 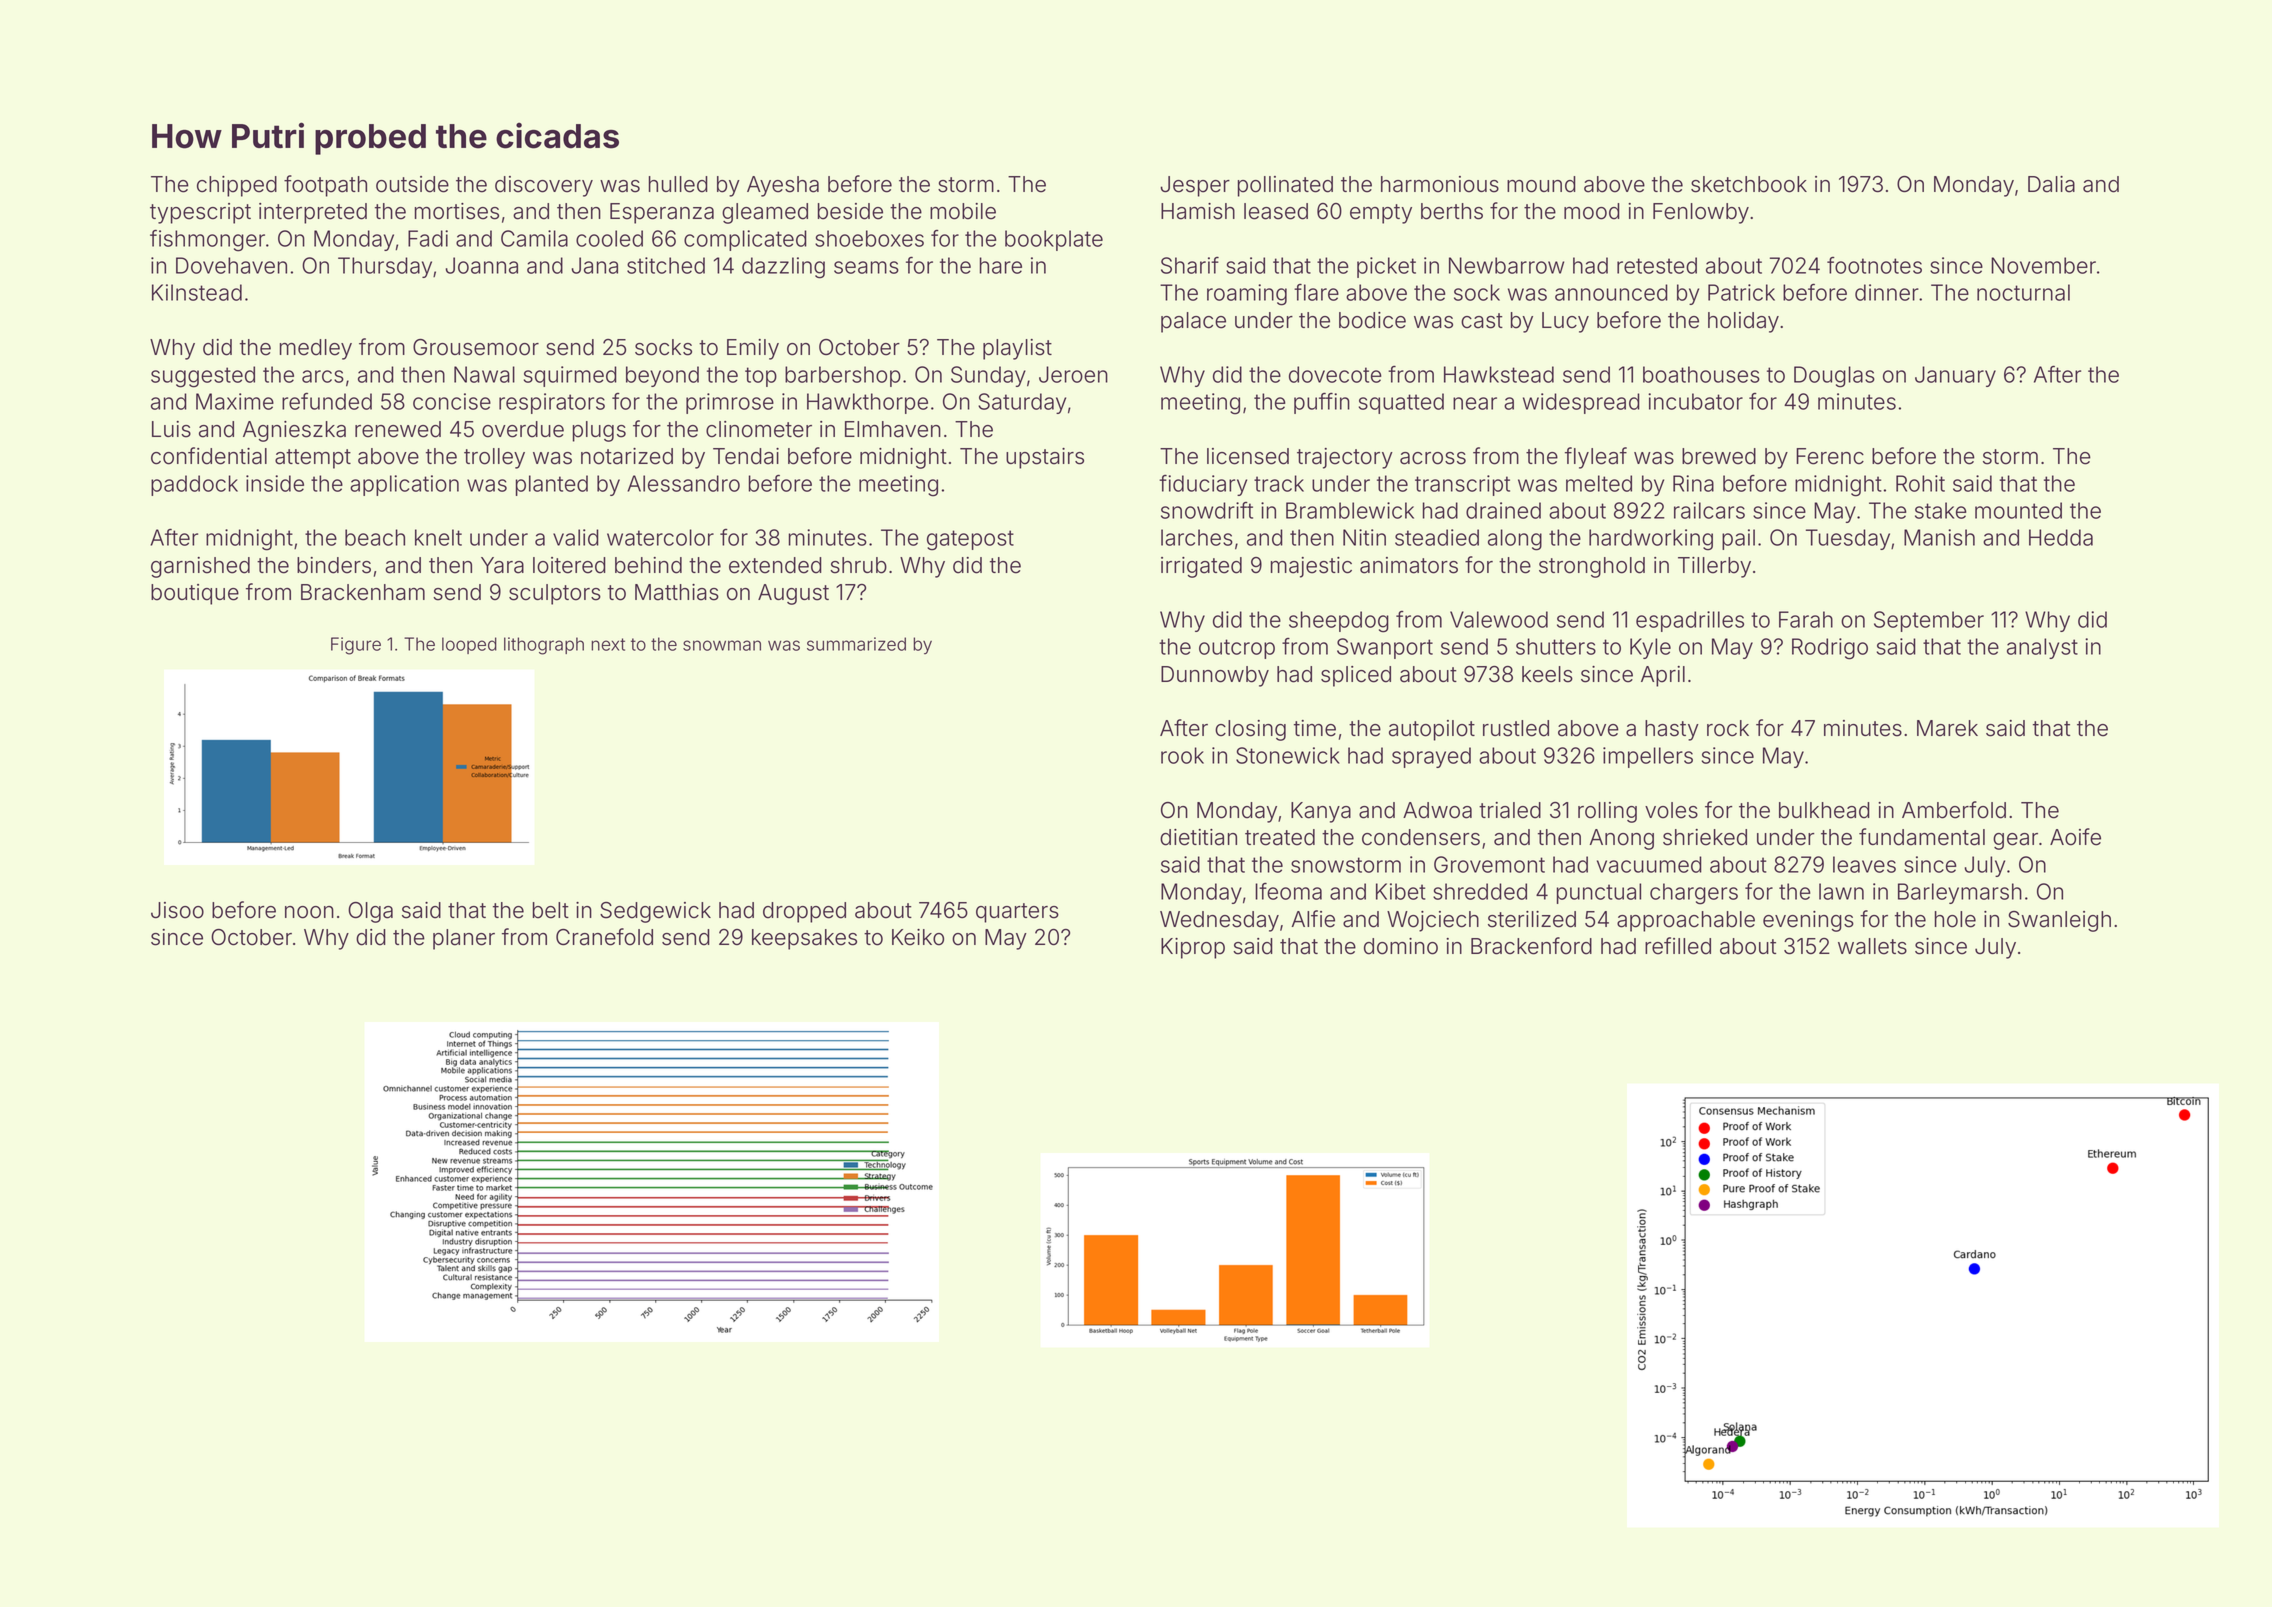 What do you see at coordinates (309, 912) in the document?
I see `noon` at bounding box center [309, 912].
